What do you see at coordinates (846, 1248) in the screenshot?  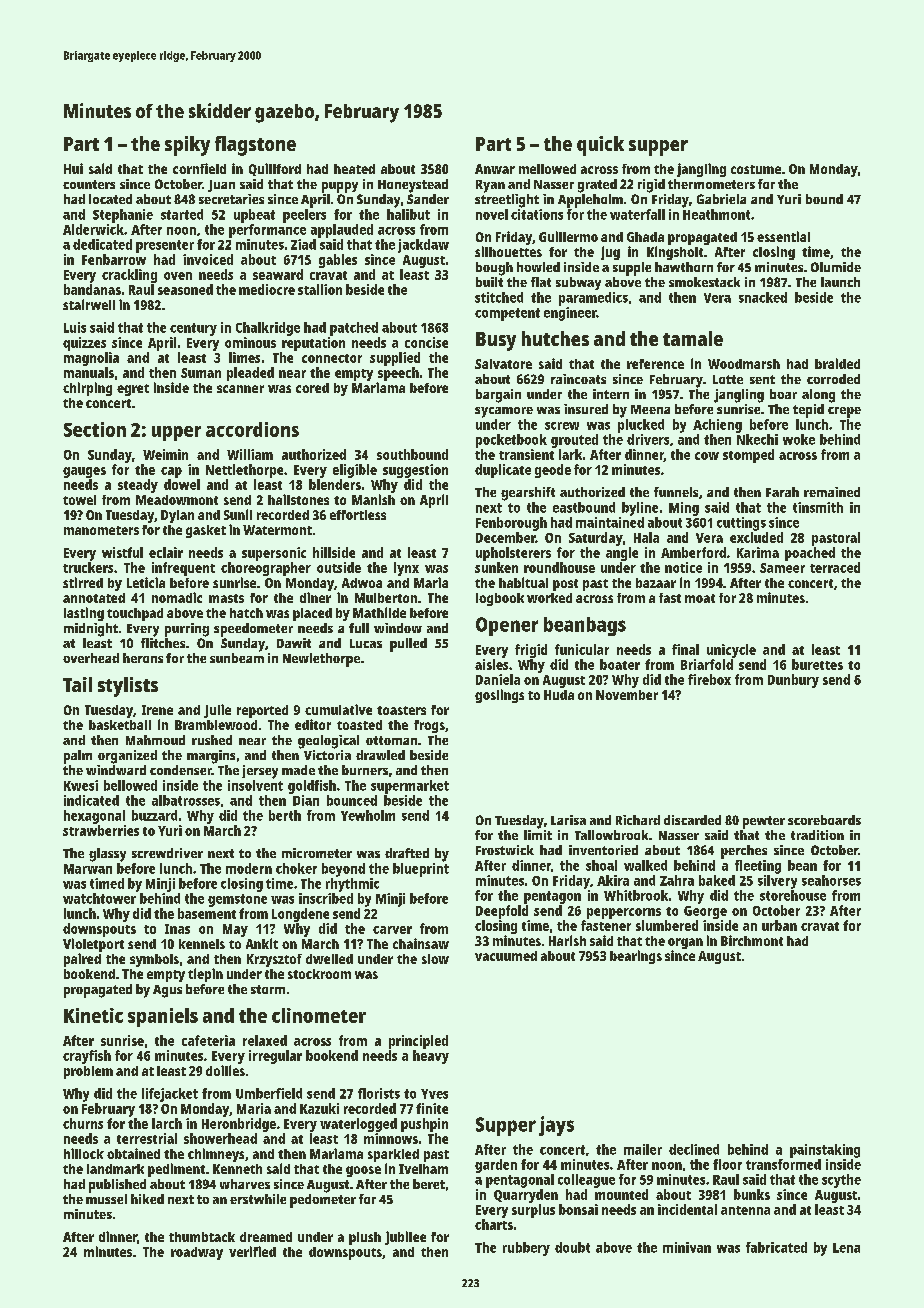 I see `Lena` at bounding box center [846, 1248].
